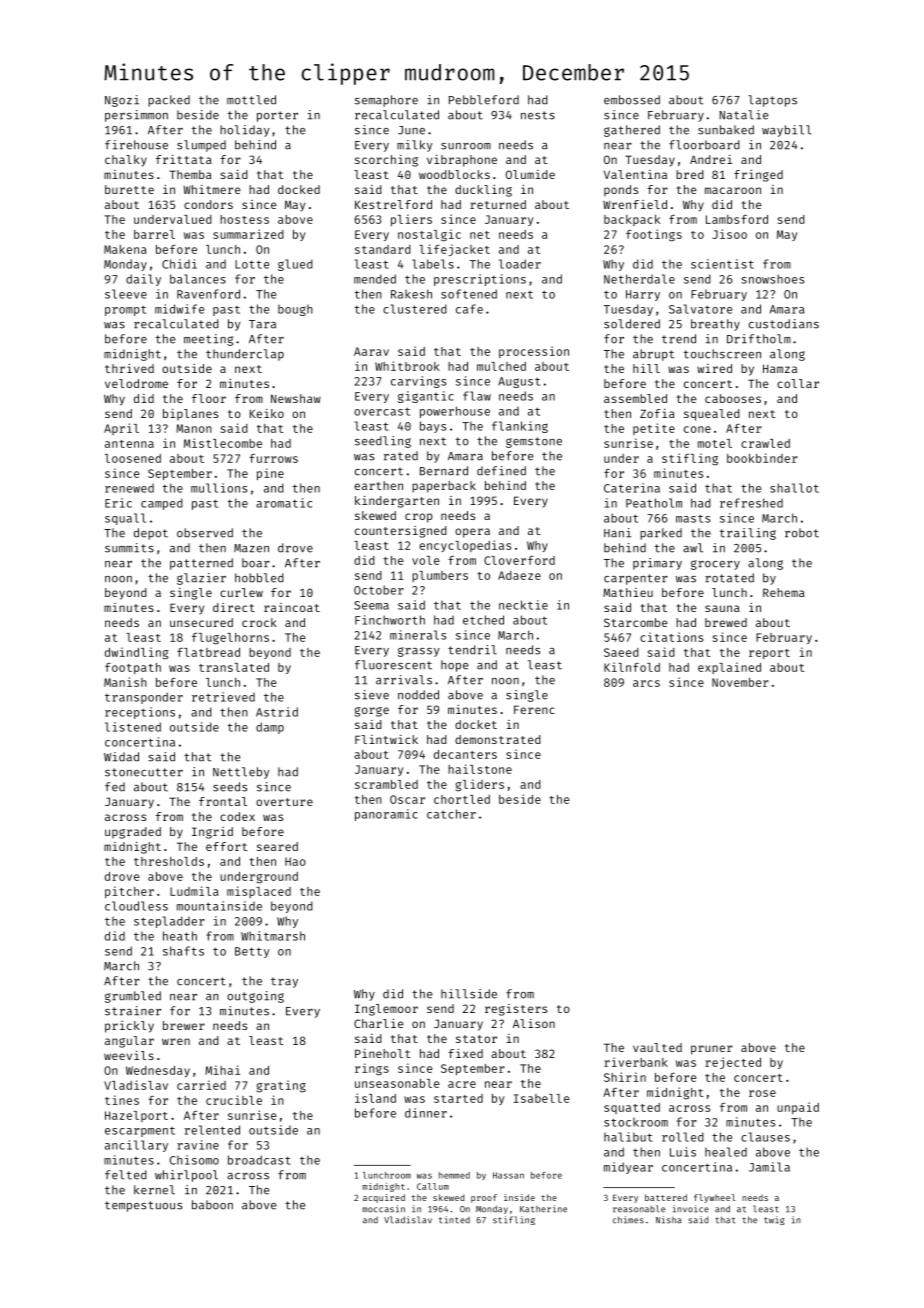  What do you see at coordinates (458, 1098) in the page?
I see `started` at bounding box center [458, 1098].
